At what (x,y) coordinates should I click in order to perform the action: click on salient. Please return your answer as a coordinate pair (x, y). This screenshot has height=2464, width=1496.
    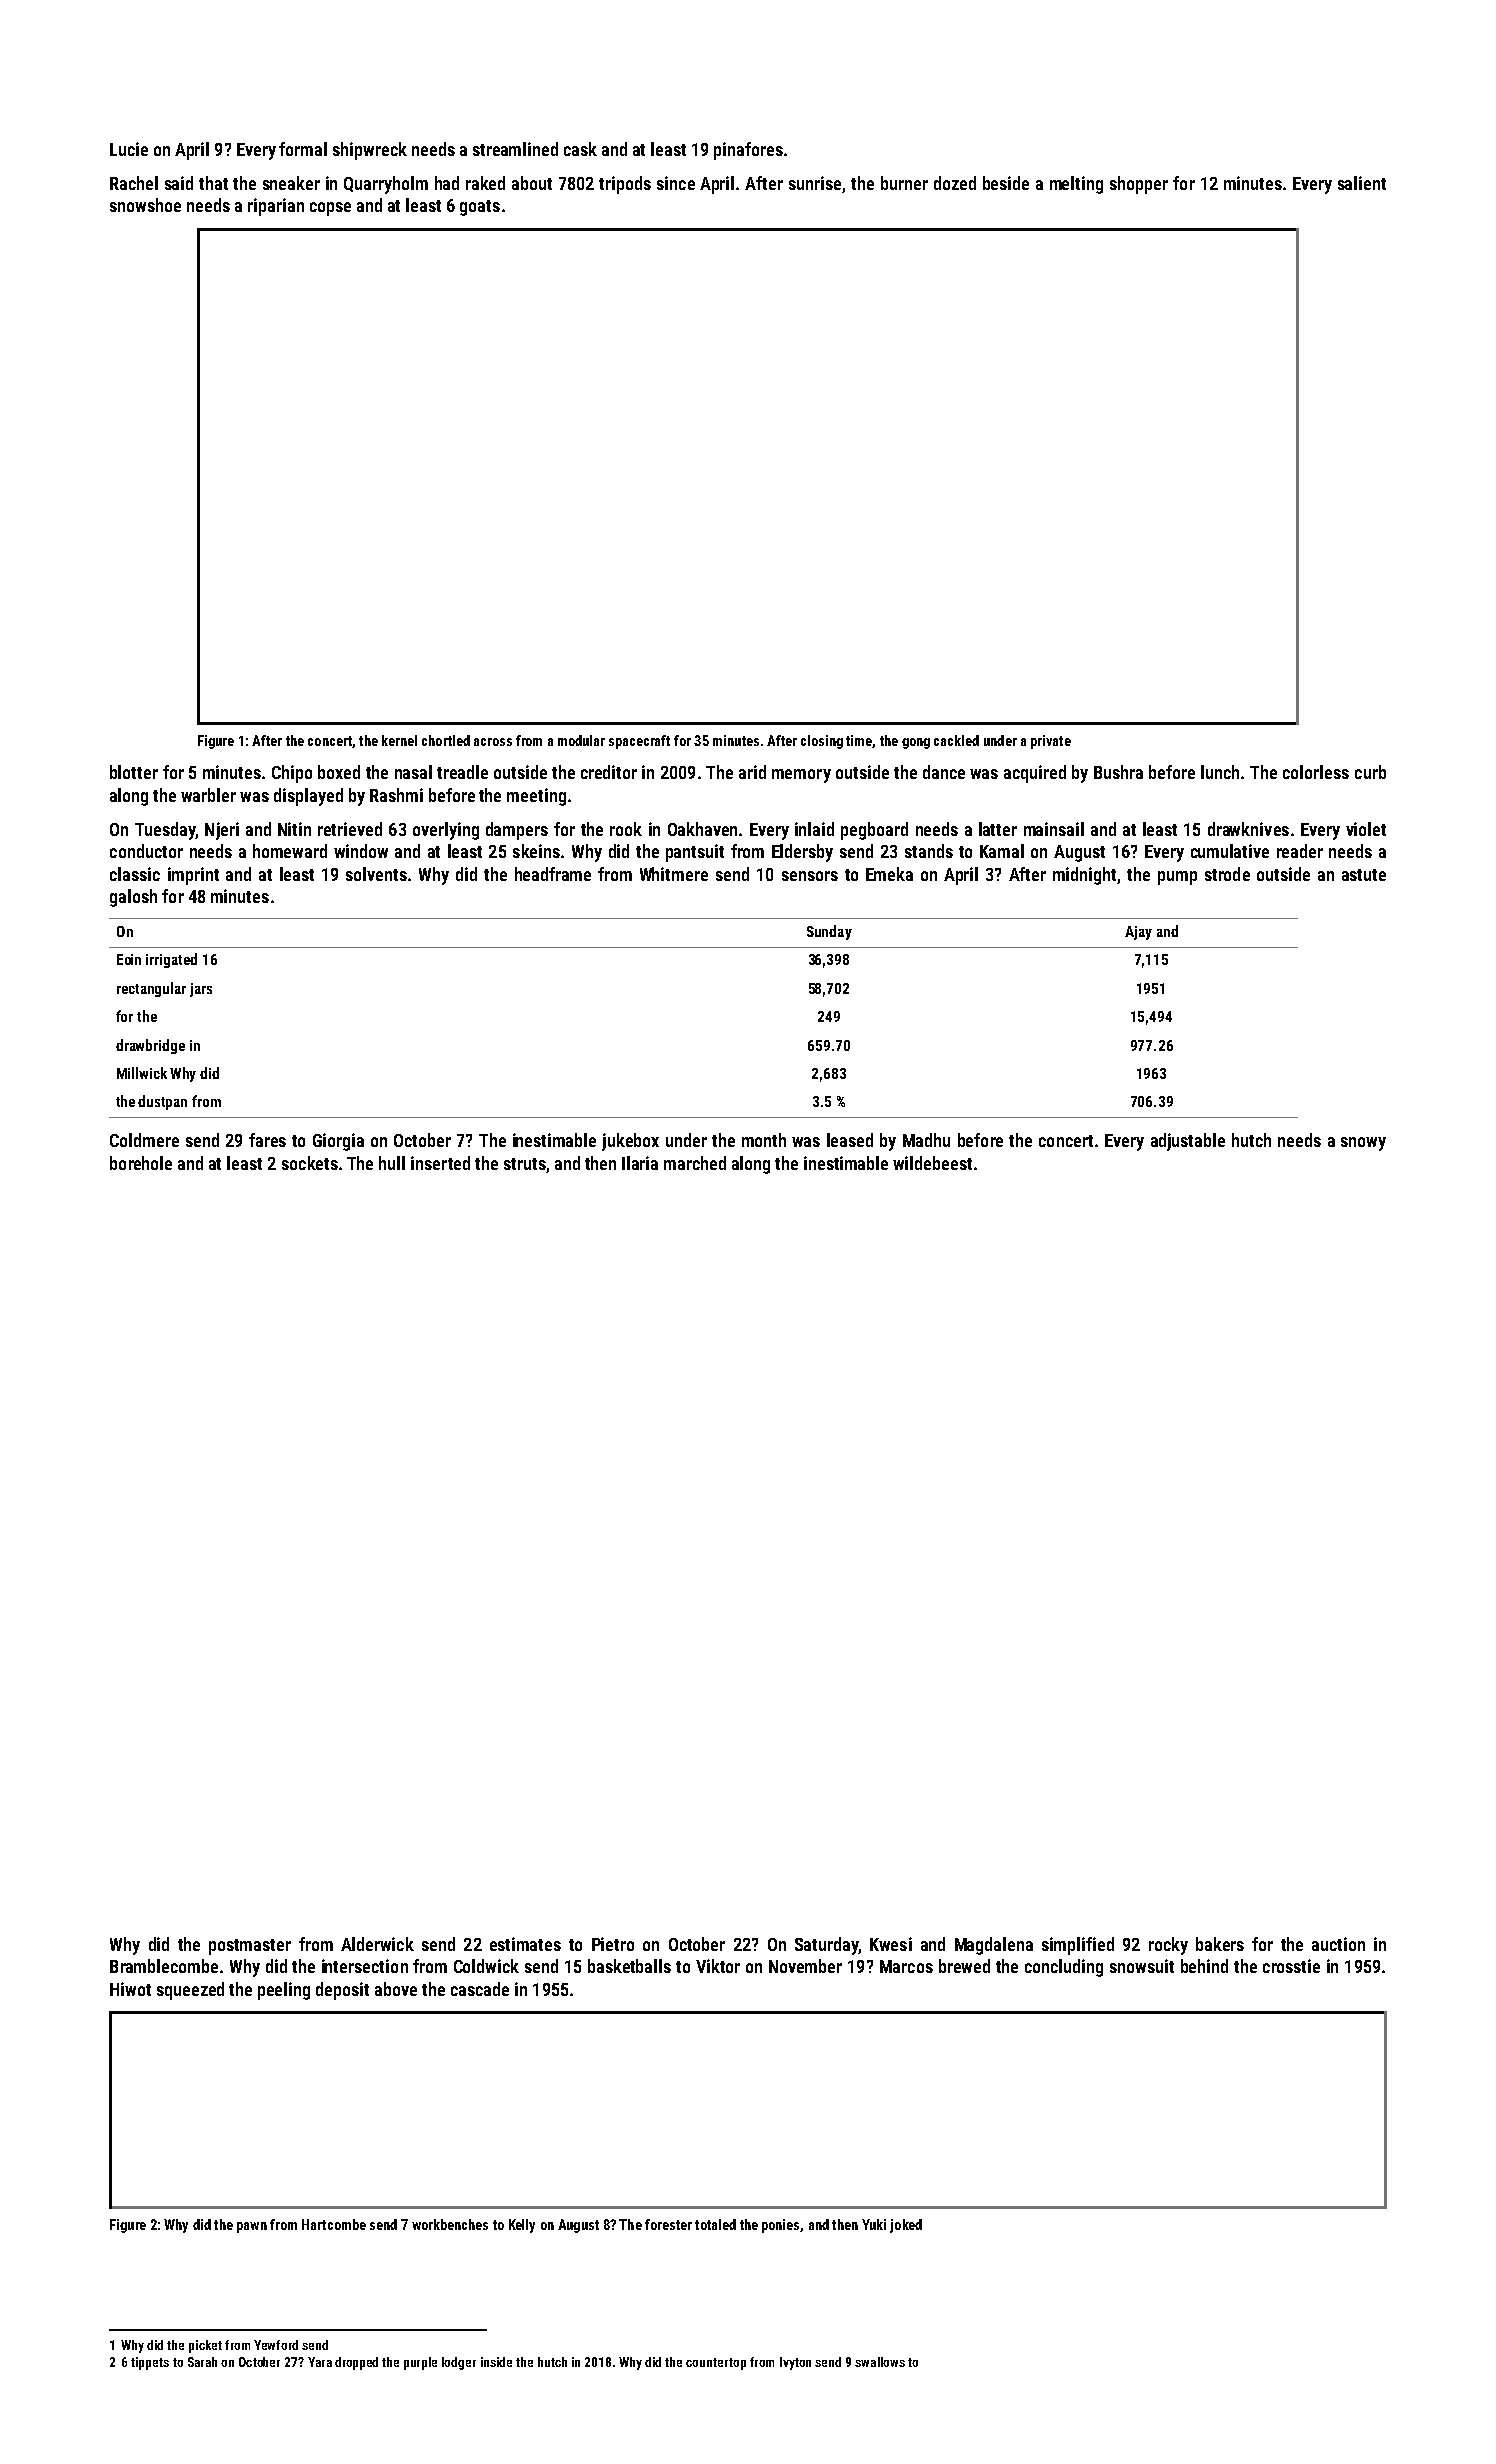
    Looking at the image, I should click on (1362, 183).
